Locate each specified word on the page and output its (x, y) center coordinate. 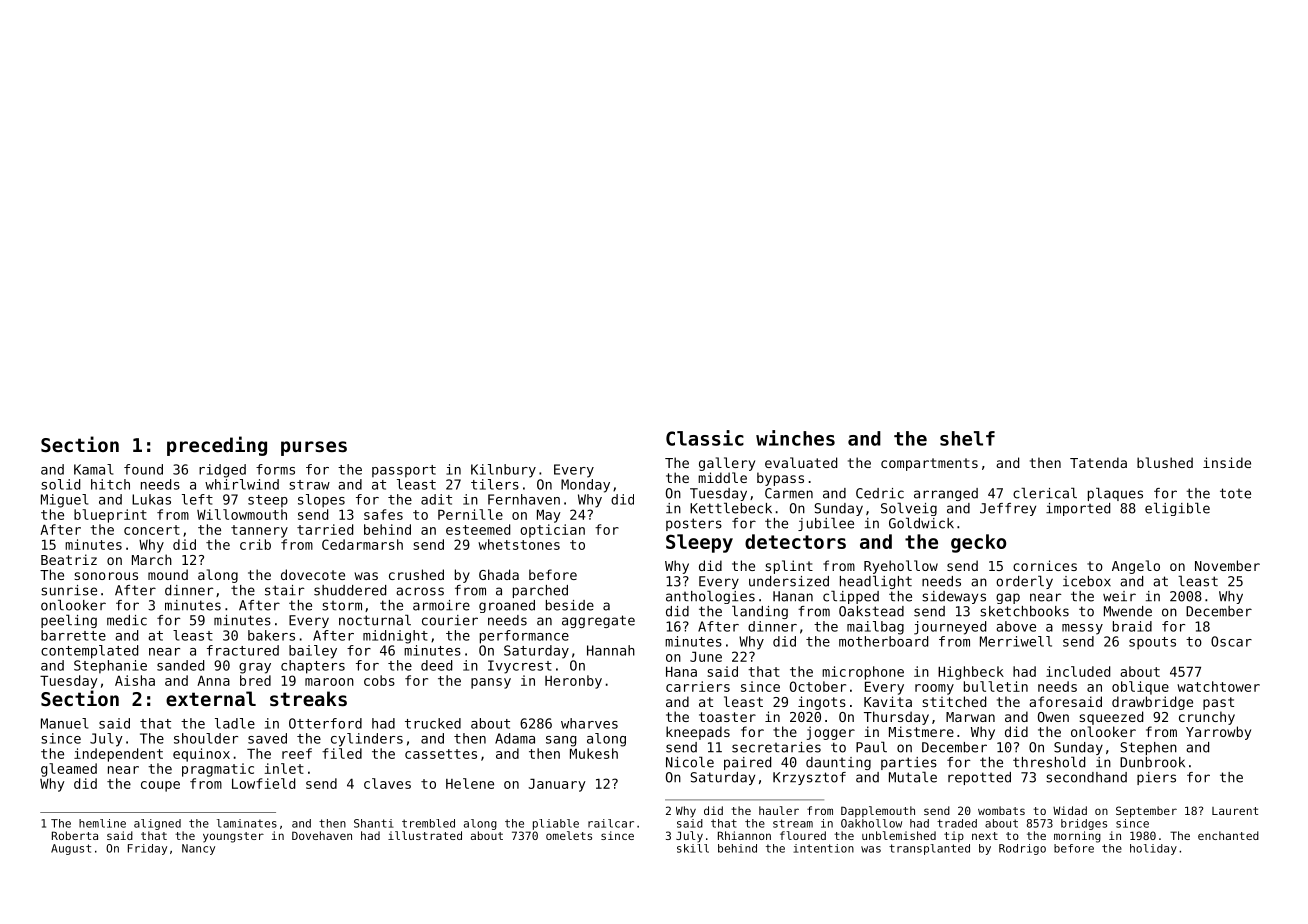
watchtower (1218, 686)
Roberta (75, 835)
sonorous (106, 576)
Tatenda (1098, 462)
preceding (217, 446)
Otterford (325, 723)
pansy (491, 683)
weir (1119, 596)
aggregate (598, 621)
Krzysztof (809, 778)
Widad (1070, 810)
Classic (705, 438)
